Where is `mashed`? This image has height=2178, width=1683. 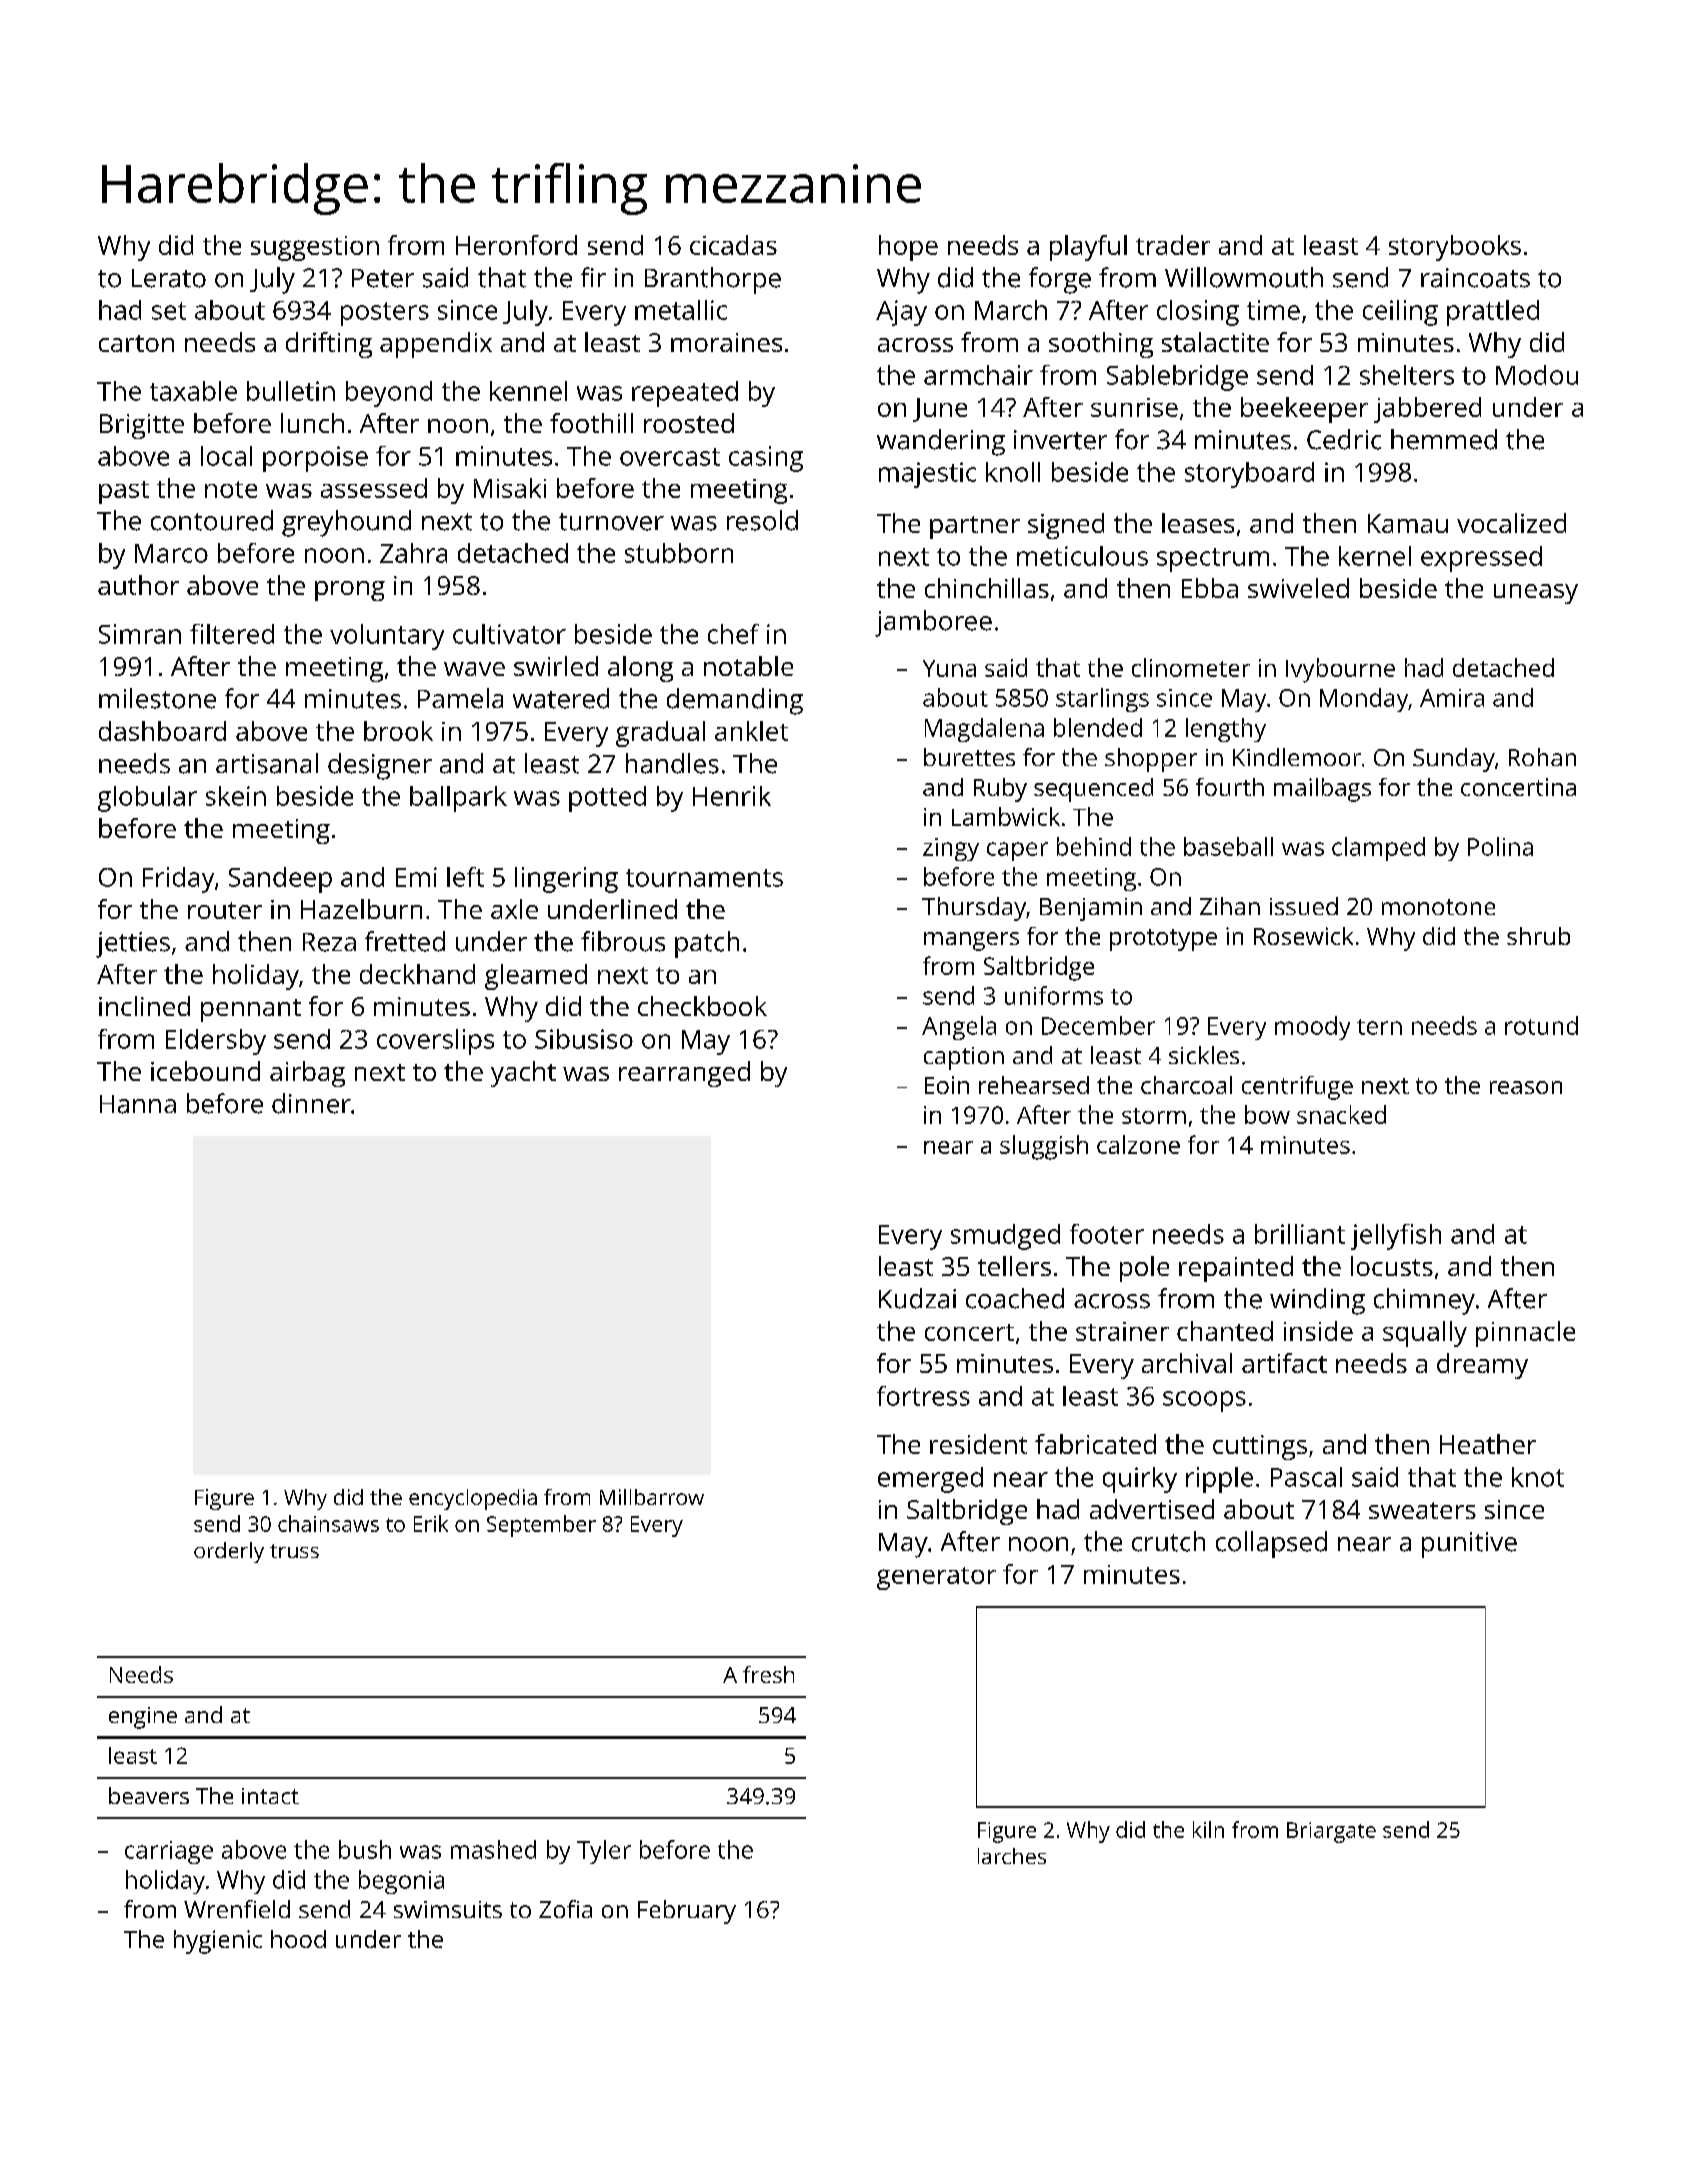
mashed is located at coordinates (493, 1849).
